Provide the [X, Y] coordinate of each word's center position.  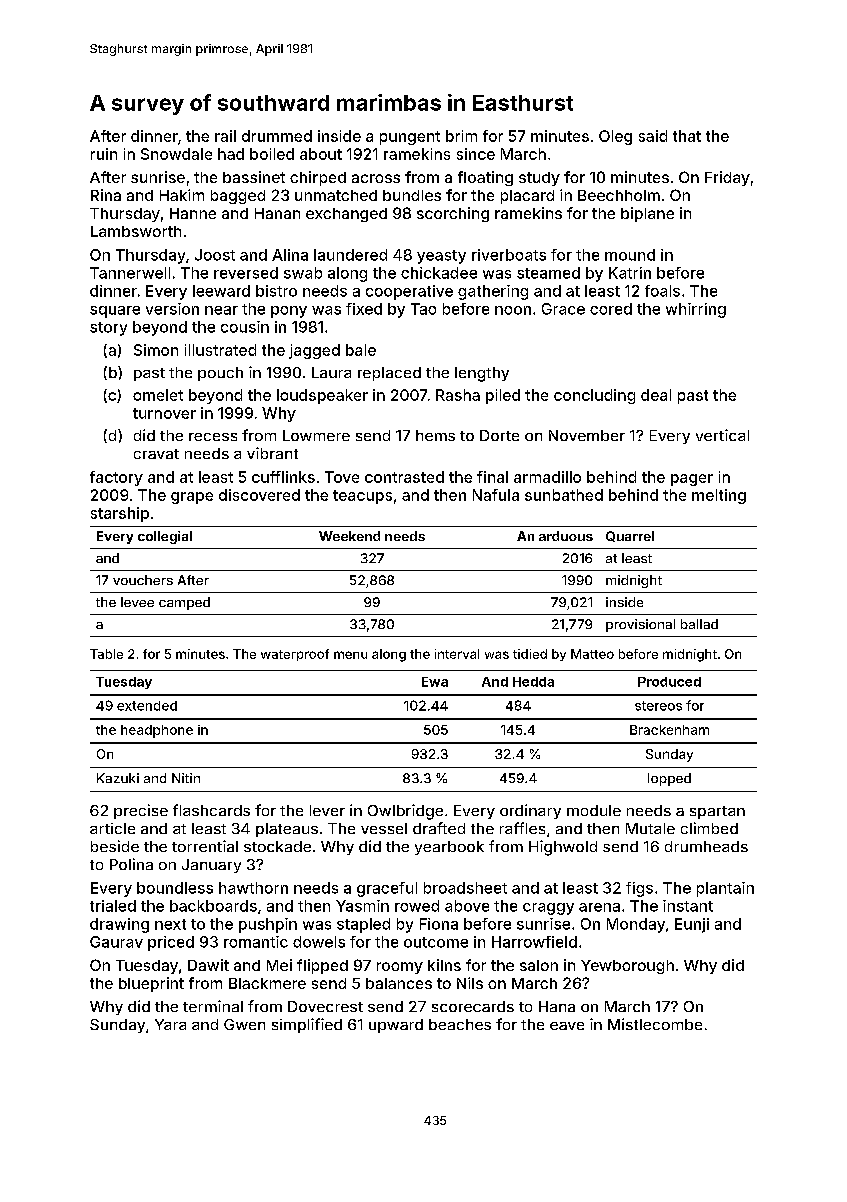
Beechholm [619, 195]
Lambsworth [136, 231]
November [587, 435]
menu [350, 655]
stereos [658, 706]
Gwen [244, 1024]
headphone [157, 731]
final [492, 477]
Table [106, 654]
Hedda [533, 682]
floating [485, 178]
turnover [164, 413]
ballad [699, 624]
